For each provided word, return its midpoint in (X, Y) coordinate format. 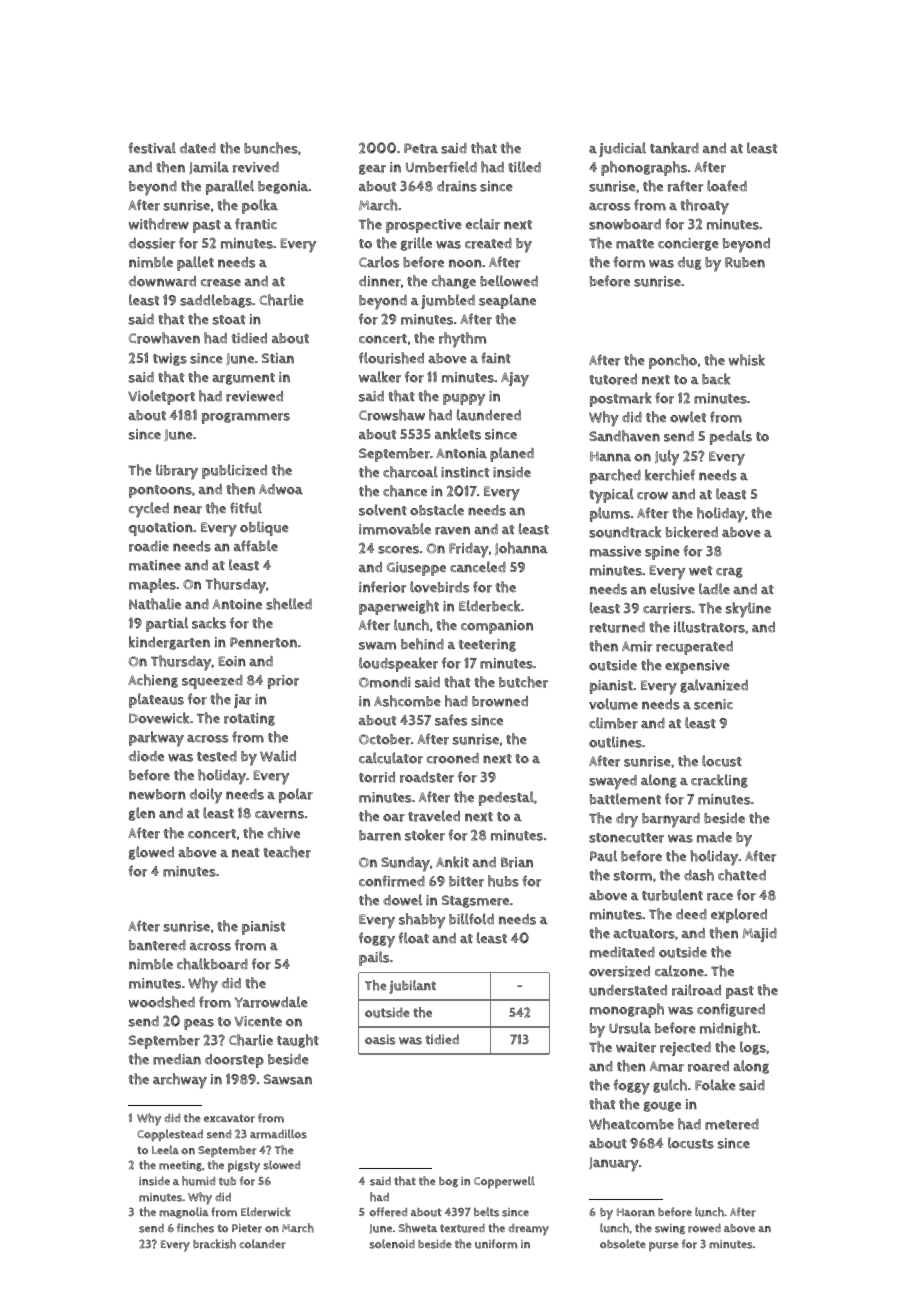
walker (380, 377)
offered (388, 1212)
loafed (727, 186)
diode (146, 756)
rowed (704, 1228)
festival (152, 148)
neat (246, 853)
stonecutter (626, 838)
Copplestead (170, 1135)
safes (451, 720)
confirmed (392, 881)
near (188, 509)
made (714, 837)
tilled (524, 167)
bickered (692, 532)
